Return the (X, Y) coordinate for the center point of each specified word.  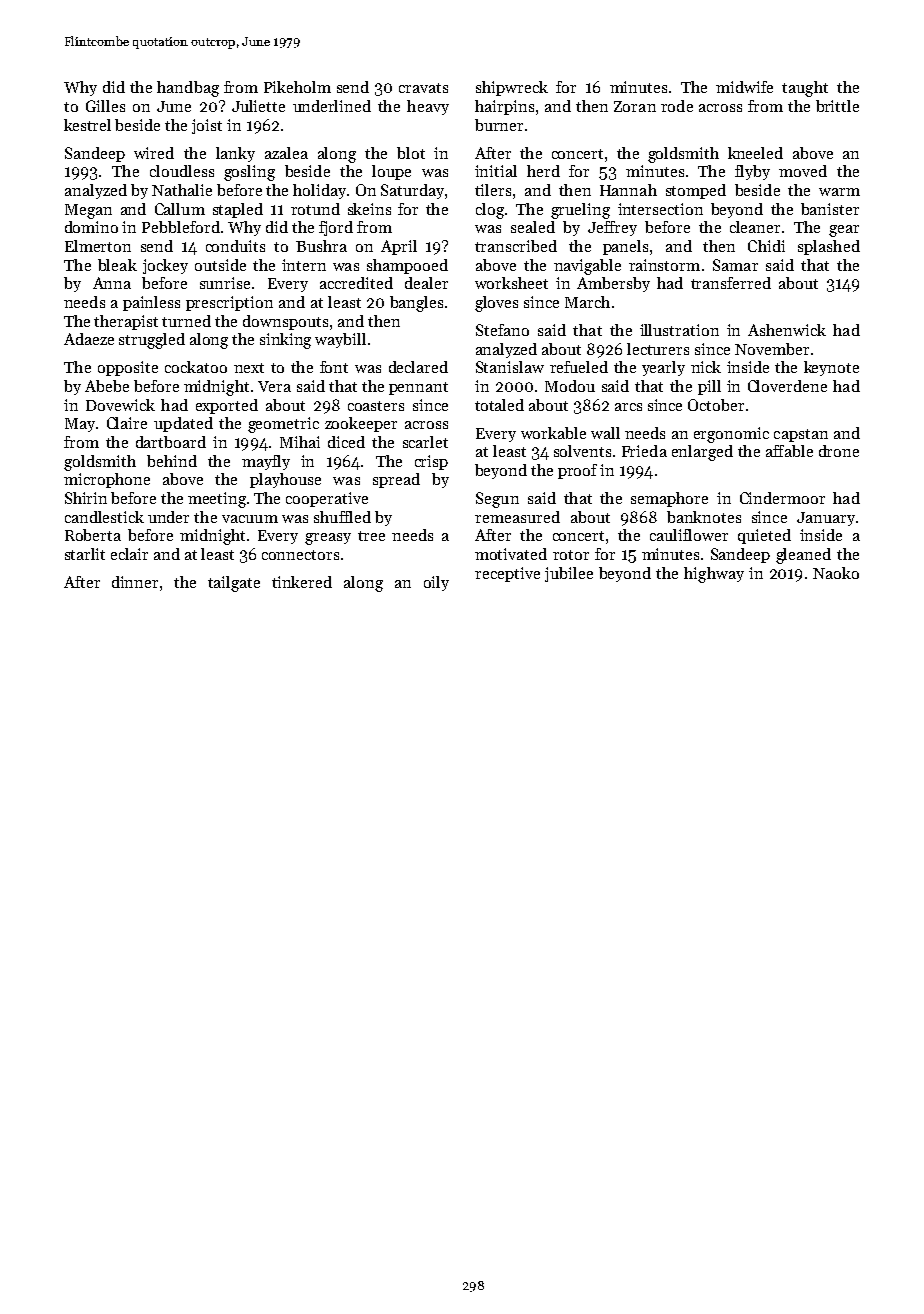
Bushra (321, 246)
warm (839, 192)
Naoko (836, 573)
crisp (431, 462)
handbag (188, 89)
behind (172, 461)
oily (436, 583)
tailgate (234, 584)
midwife (744, 87)
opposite (128, 368)
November (772, 349)
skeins (369, 209)
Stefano (502, 330)
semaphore (669, 499)
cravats (423, 88)
